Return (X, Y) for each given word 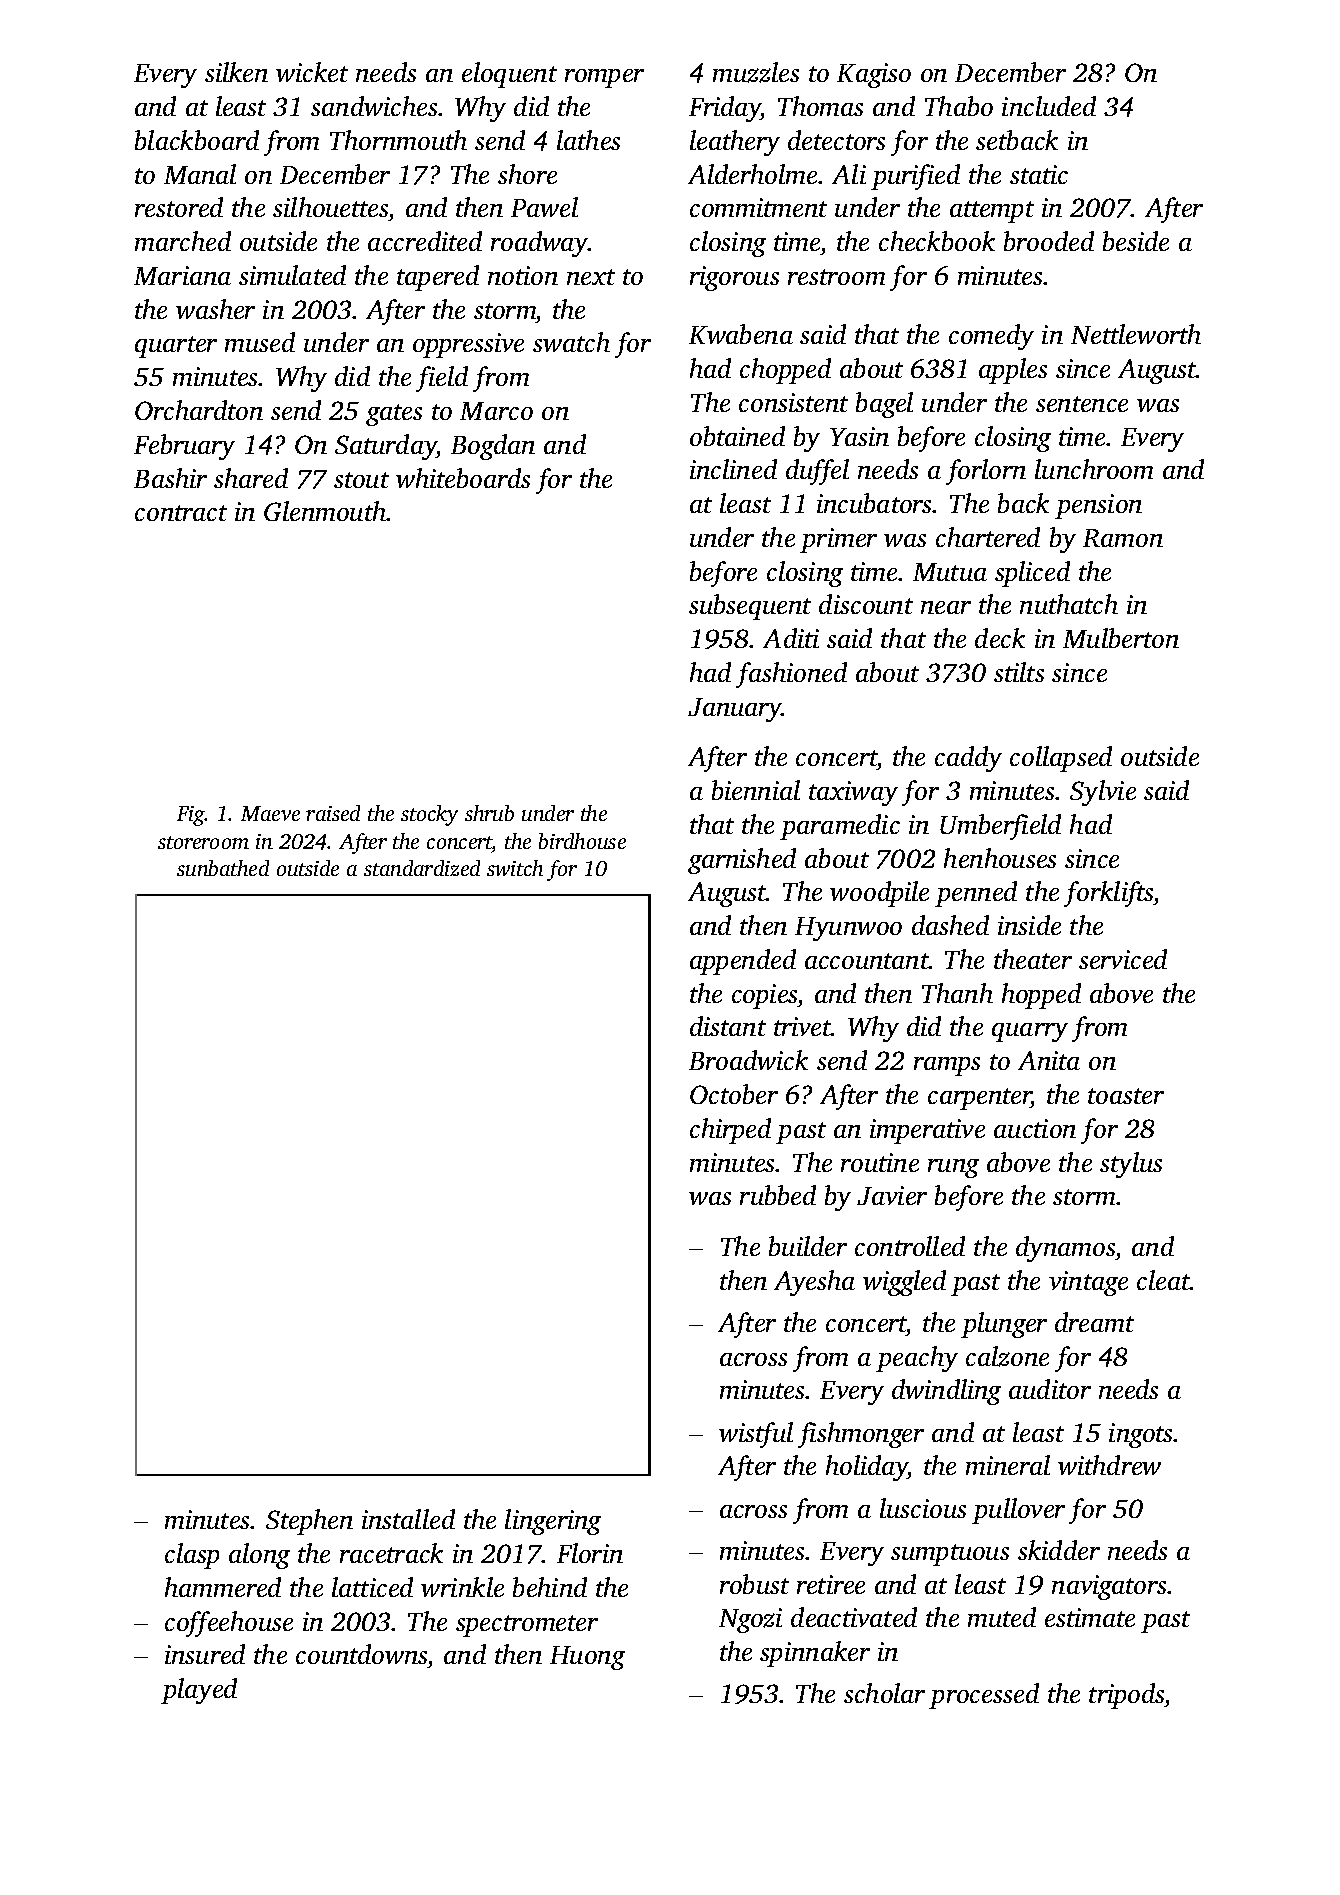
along (259, 1556)
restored (179, 207)
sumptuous (950, 1555)
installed (408, 1519)
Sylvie (1103, 793)
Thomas (820, 106)
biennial (756, 790)
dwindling (946, 1392)
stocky (429, 815)
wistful (756, 1435)
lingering (553, 1522)
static (1039, 174)
